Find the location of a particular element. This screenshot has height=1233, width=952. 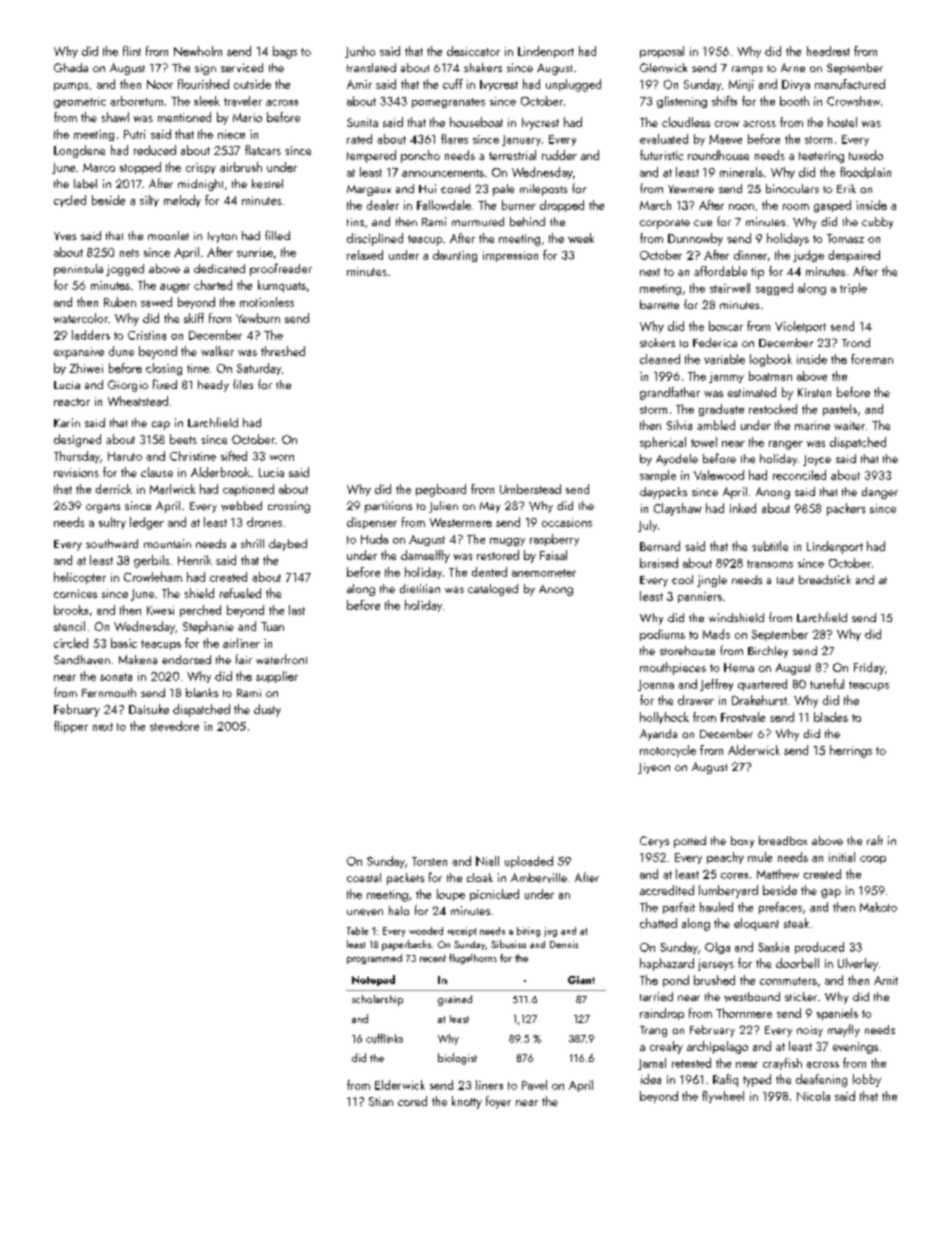

Table is located at coordinates (357, 931).
